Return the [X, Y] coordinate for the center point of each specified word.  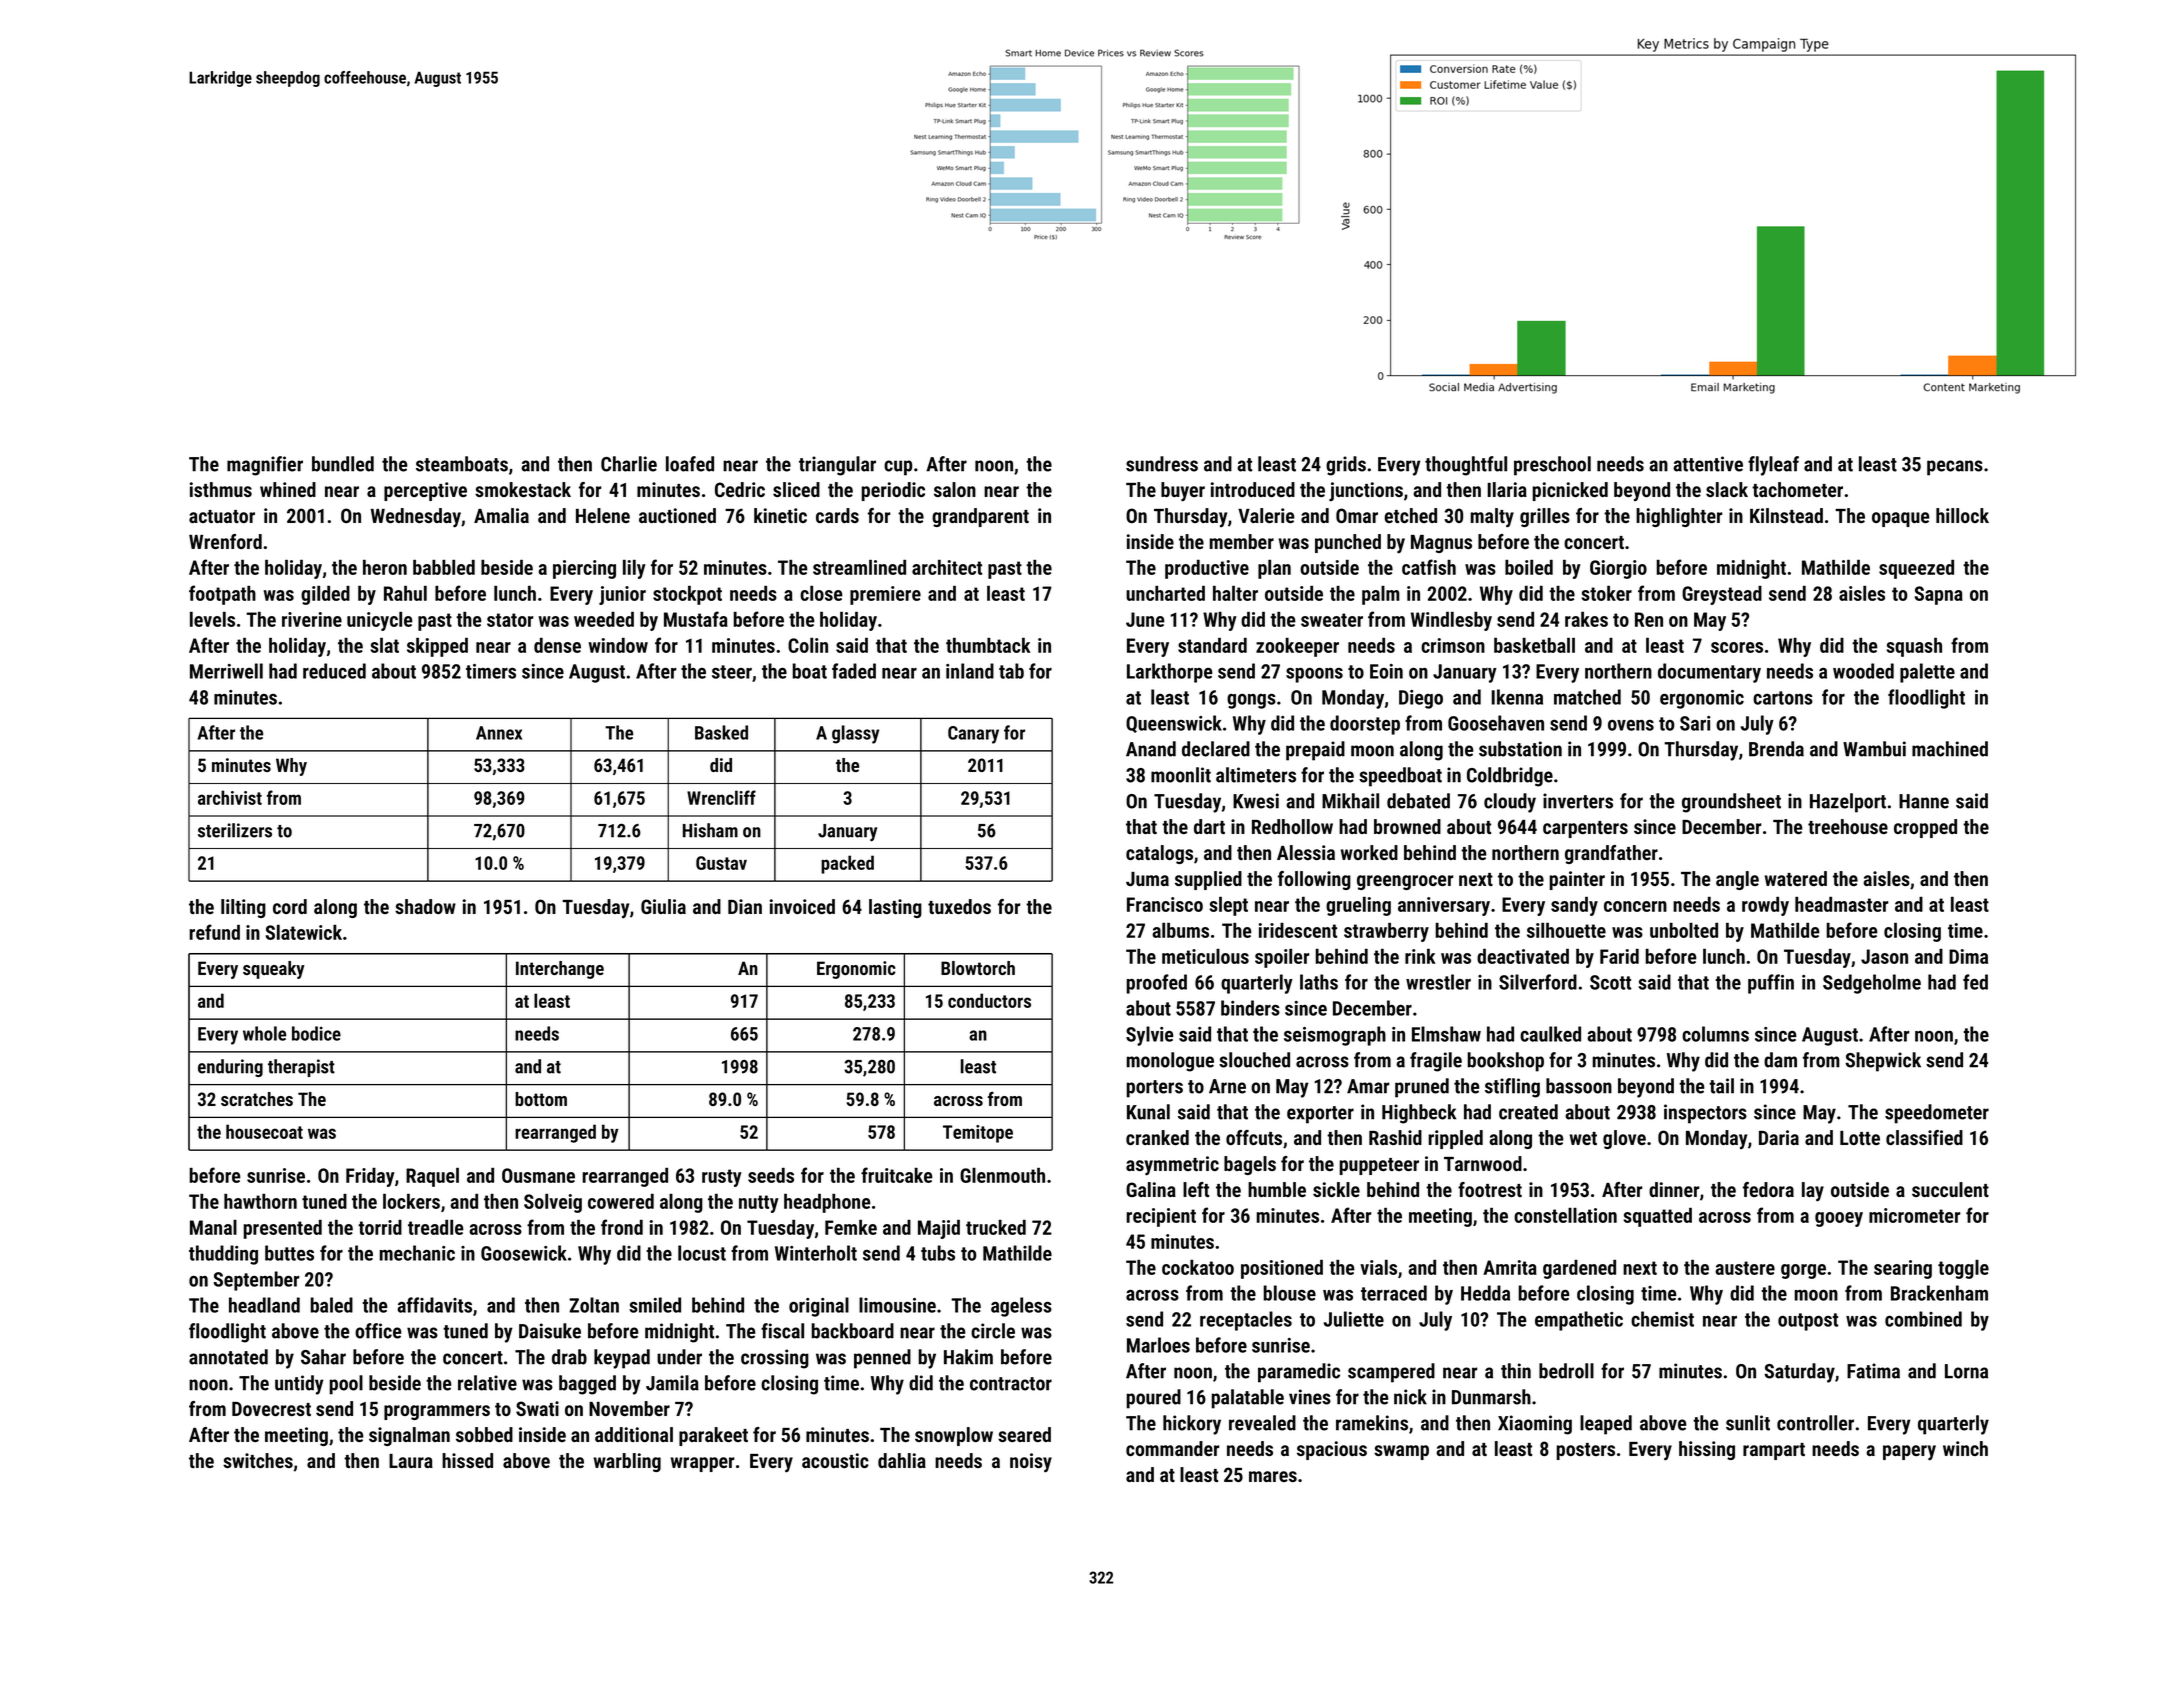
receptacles [1246, 1321]
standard [1212, 645]
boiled [1529, 567]
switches [258, 1460]
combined [1923, 1319]
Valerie [1266, 515]
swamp [1401, 1452]
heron [385, 567]
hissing [1707, 1450]
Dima [1968, 956]
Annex [499, 733]
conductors [989, 1000]
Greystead [1722, 595]
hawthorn [260, 1201]
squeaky [274, 970]
